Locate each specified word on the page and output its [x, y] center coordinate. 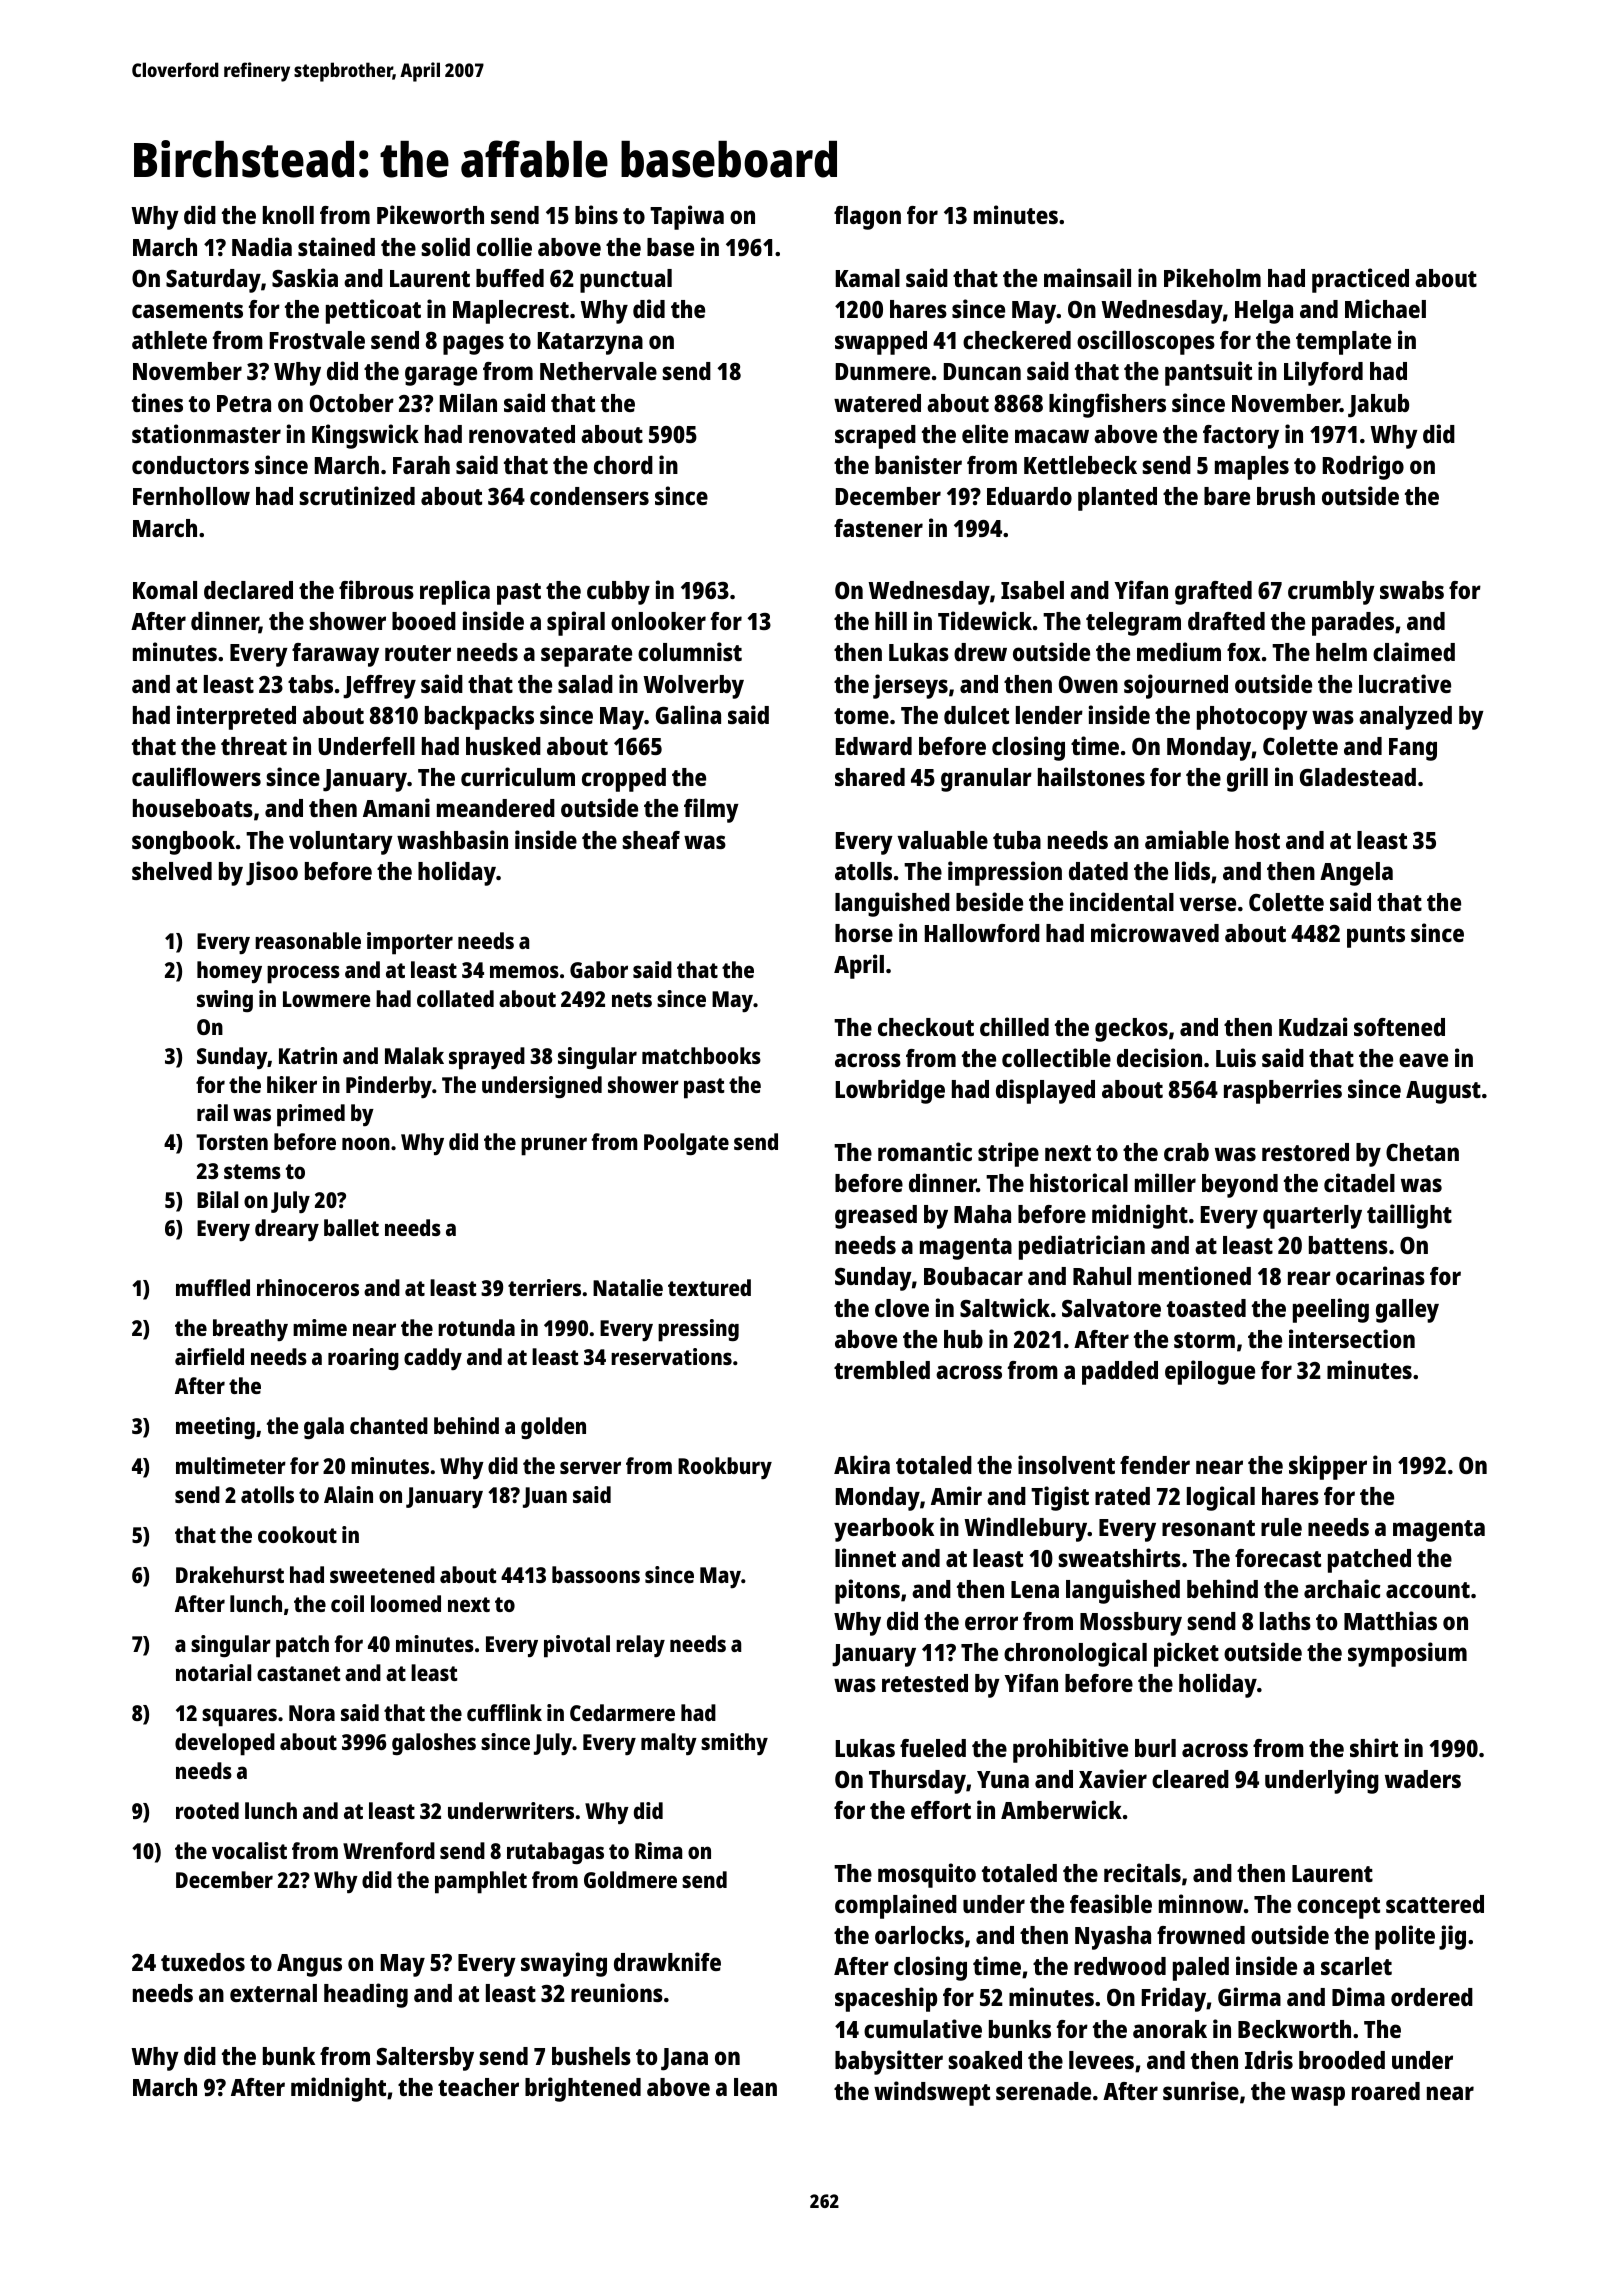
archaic [1342, 1588]
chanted [389, 1425]
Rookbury [725, 1468]
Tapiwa [687, 217]
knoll [288, 215]
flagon [867, 218]
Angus [309, 1965]
